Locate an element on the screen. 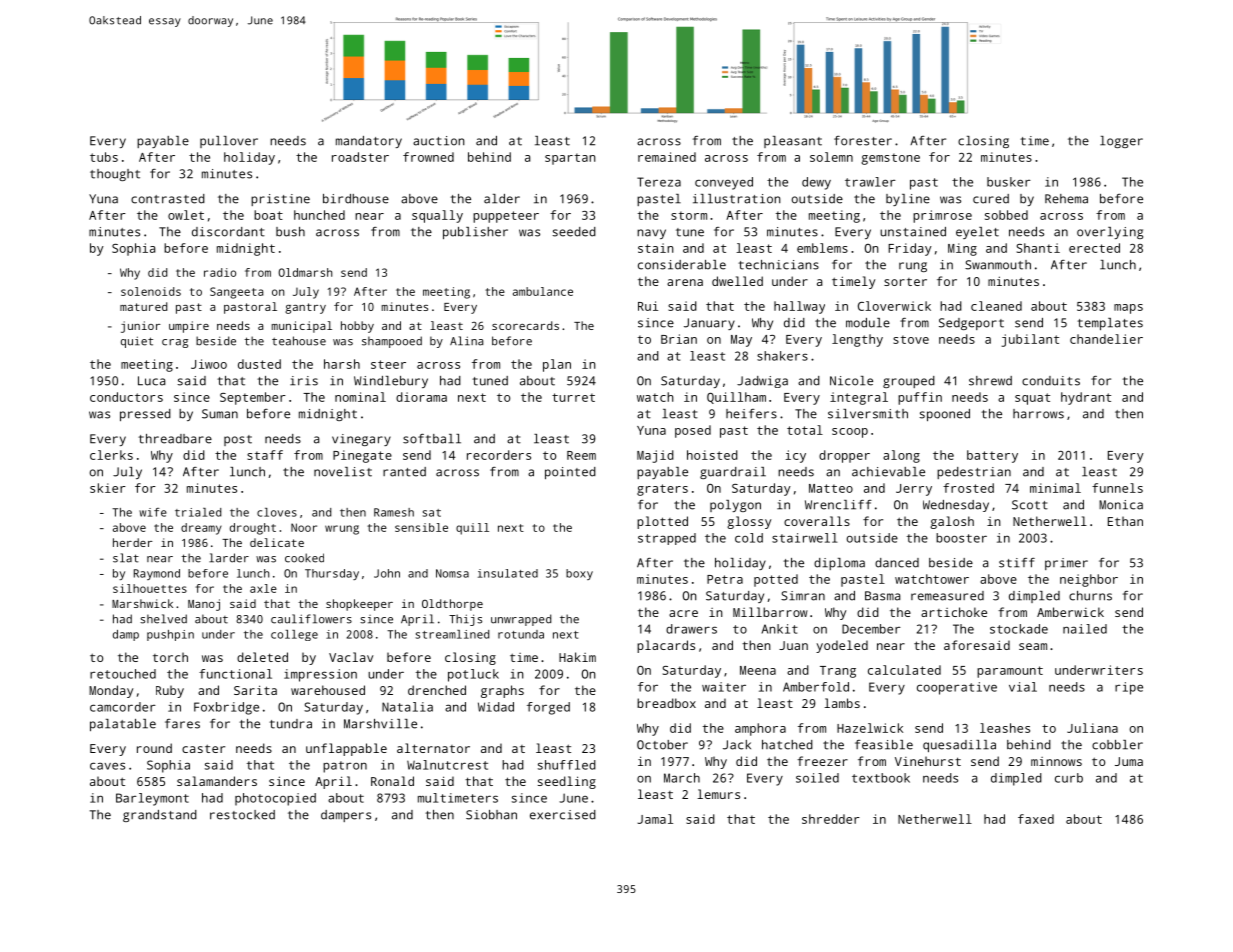 The width and height of the screenshot is (1233, 952). torch is located at coordinates (170, 657).
